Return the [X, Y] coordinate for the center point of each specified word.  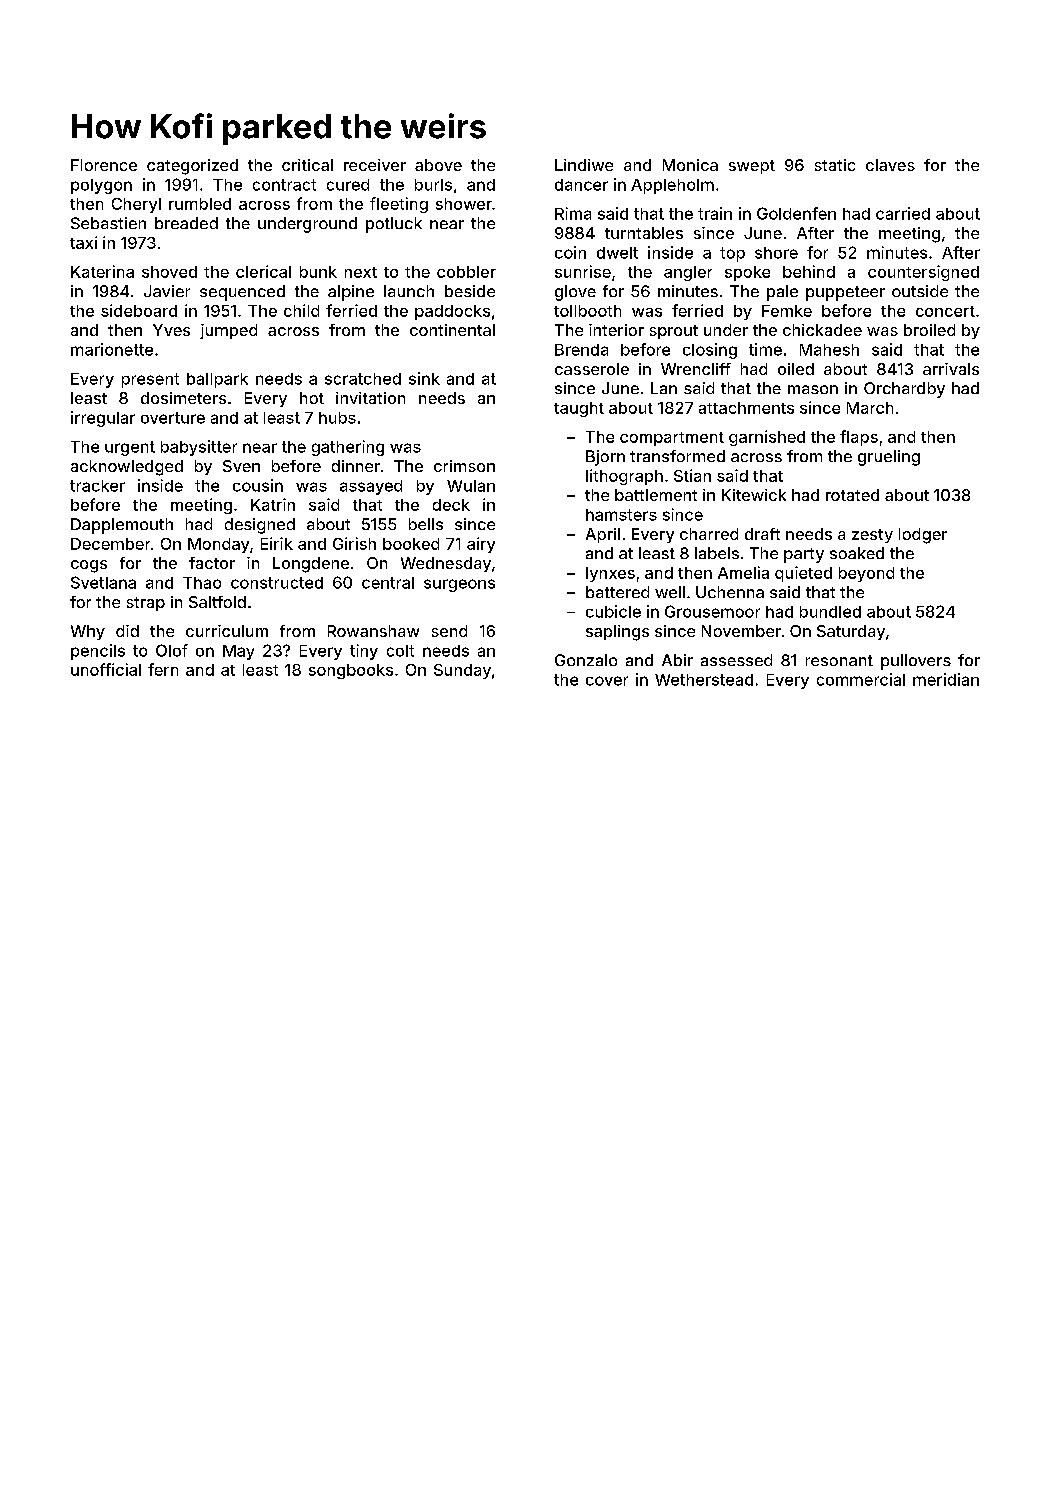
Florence [104, 165]
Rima [573, 213]
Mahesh [829, 350]
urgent [130, 448]
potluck [394, 225]
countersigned [923, 273]
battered [617, 592]
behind [809, 271]
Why [88, 632]
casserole [592, 369]
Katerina [102, 271]
